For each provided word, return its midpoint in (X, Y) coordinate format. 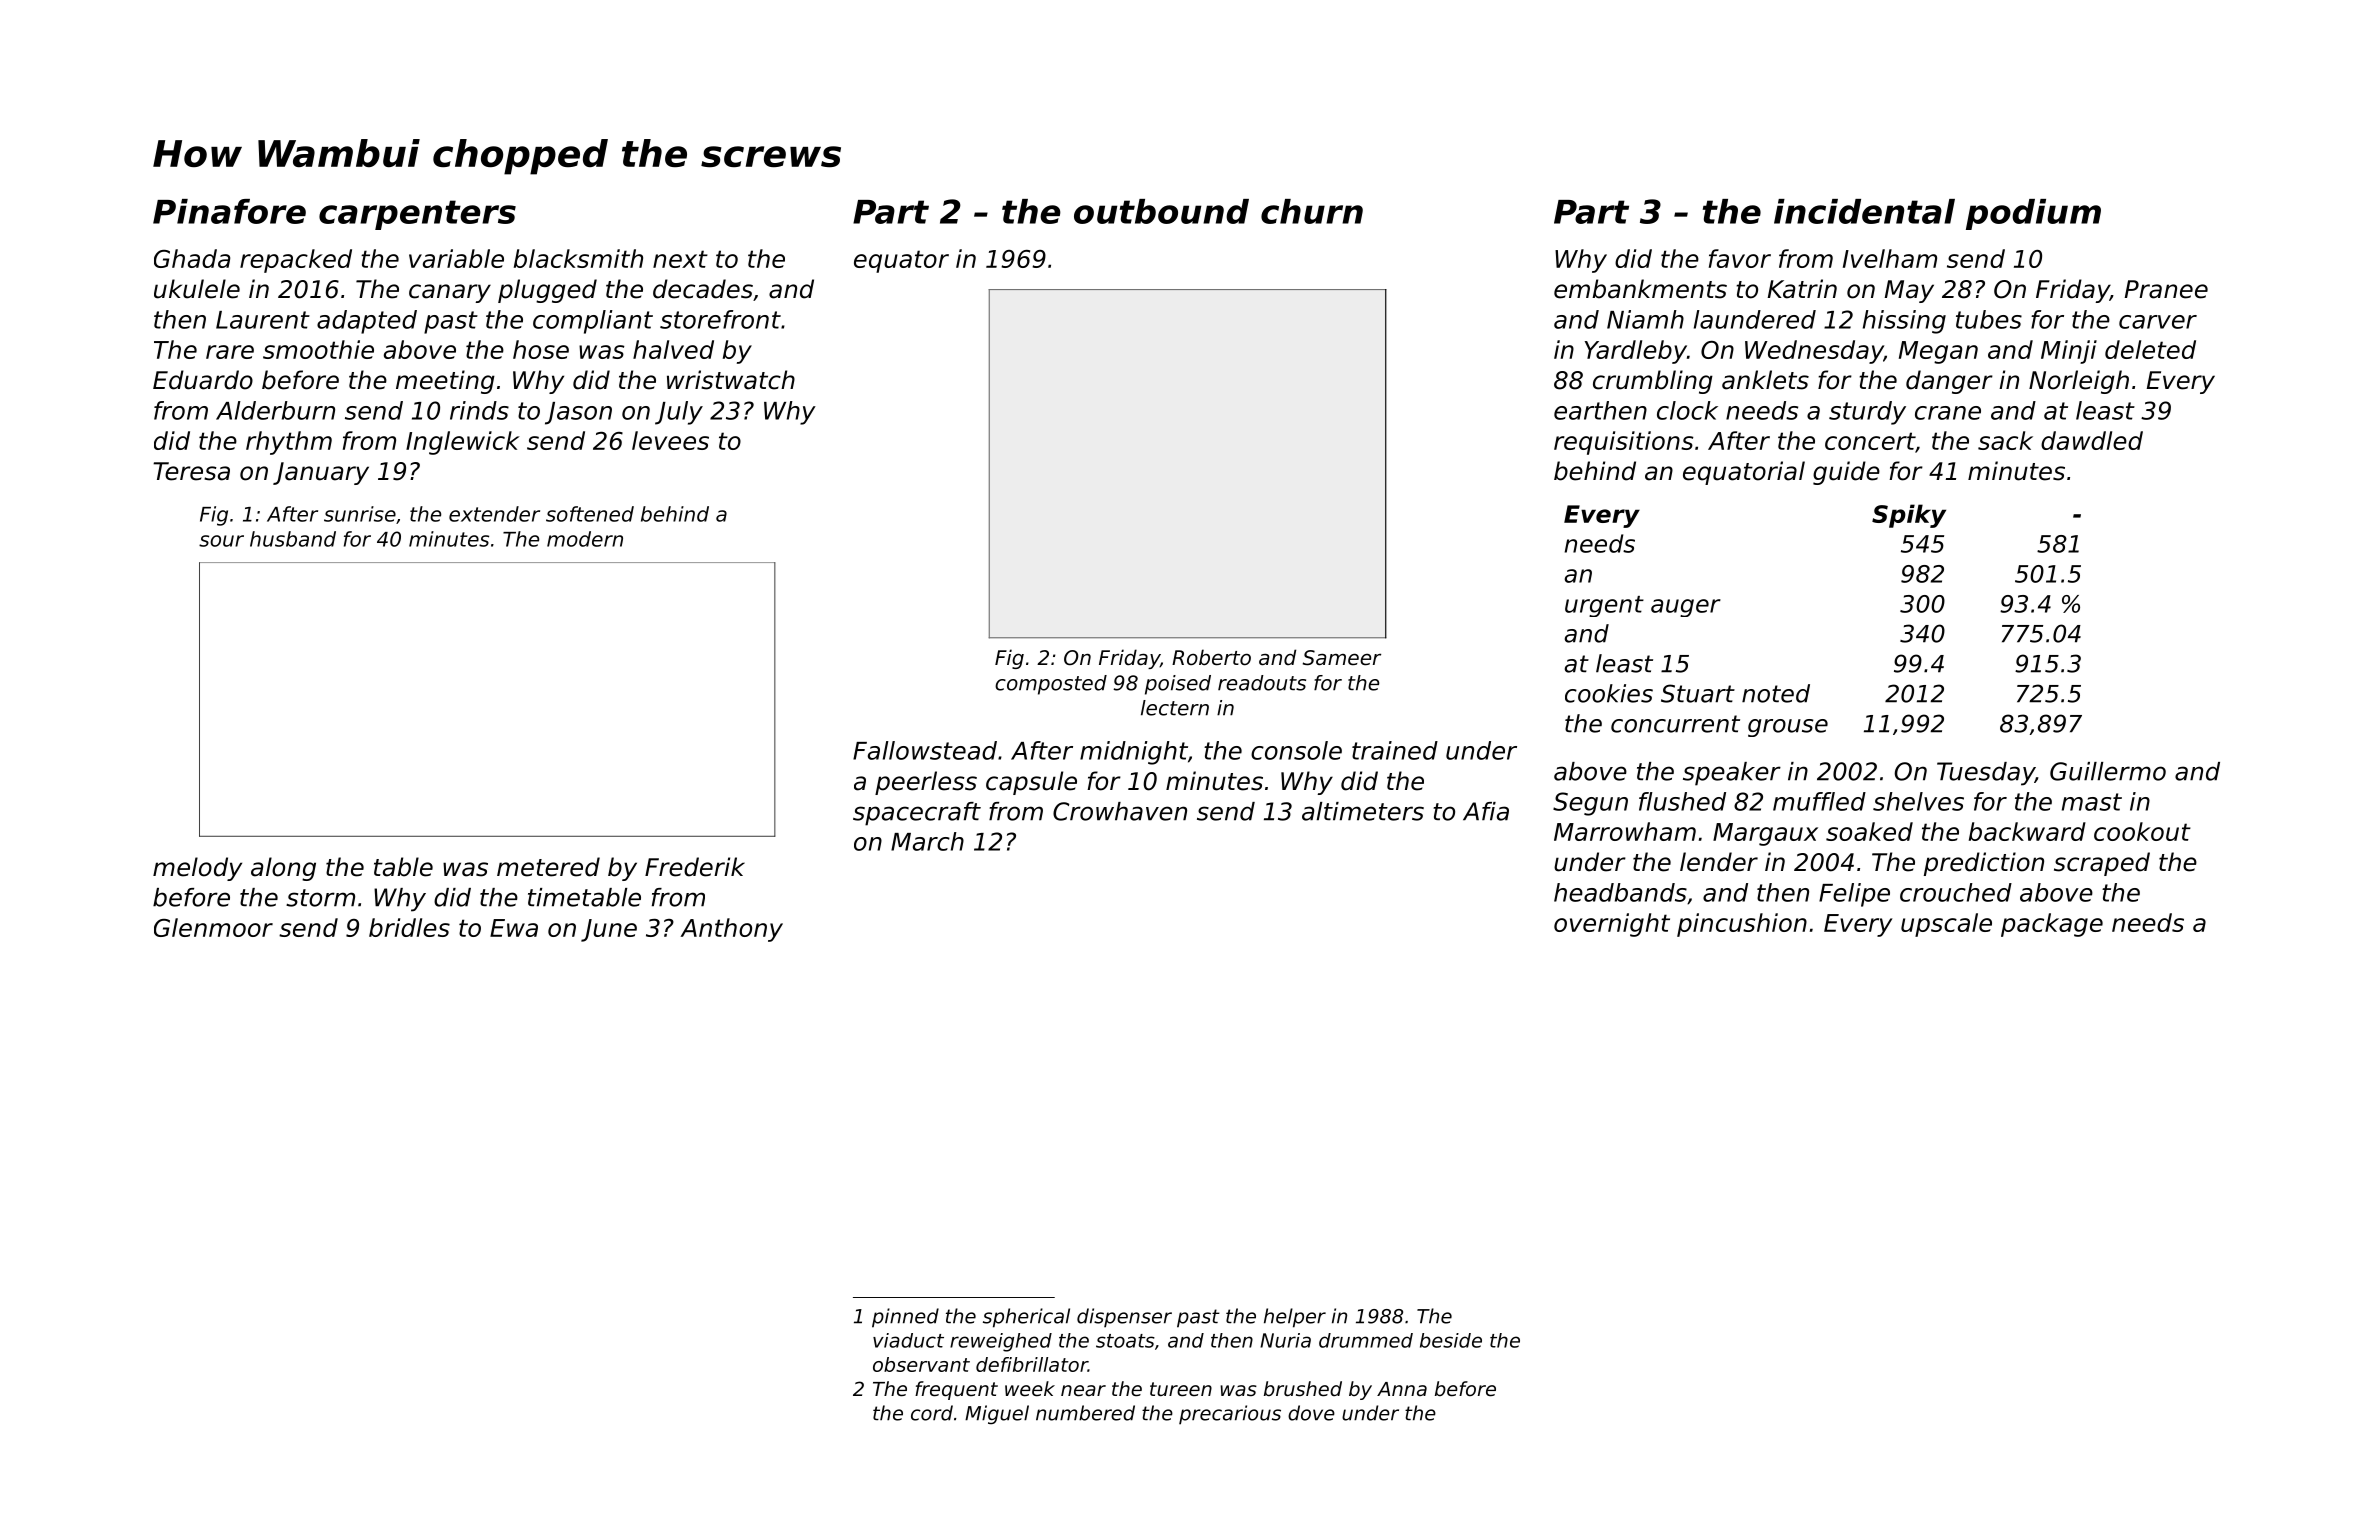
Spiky (1909, 516)
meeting (445, 382)
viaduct (908, 1340)
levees (670, 440)
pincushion (1742, 925)
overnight (1612, 925)
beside (1451, 1340)
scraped (2102, 864)
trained (1395, 750)
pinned (905, 1318)
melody (197, 869)
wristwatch (731, 380)
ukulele (197, 289)
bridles (409, 927)
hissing (1904, 322)
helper (1295, 1318)
